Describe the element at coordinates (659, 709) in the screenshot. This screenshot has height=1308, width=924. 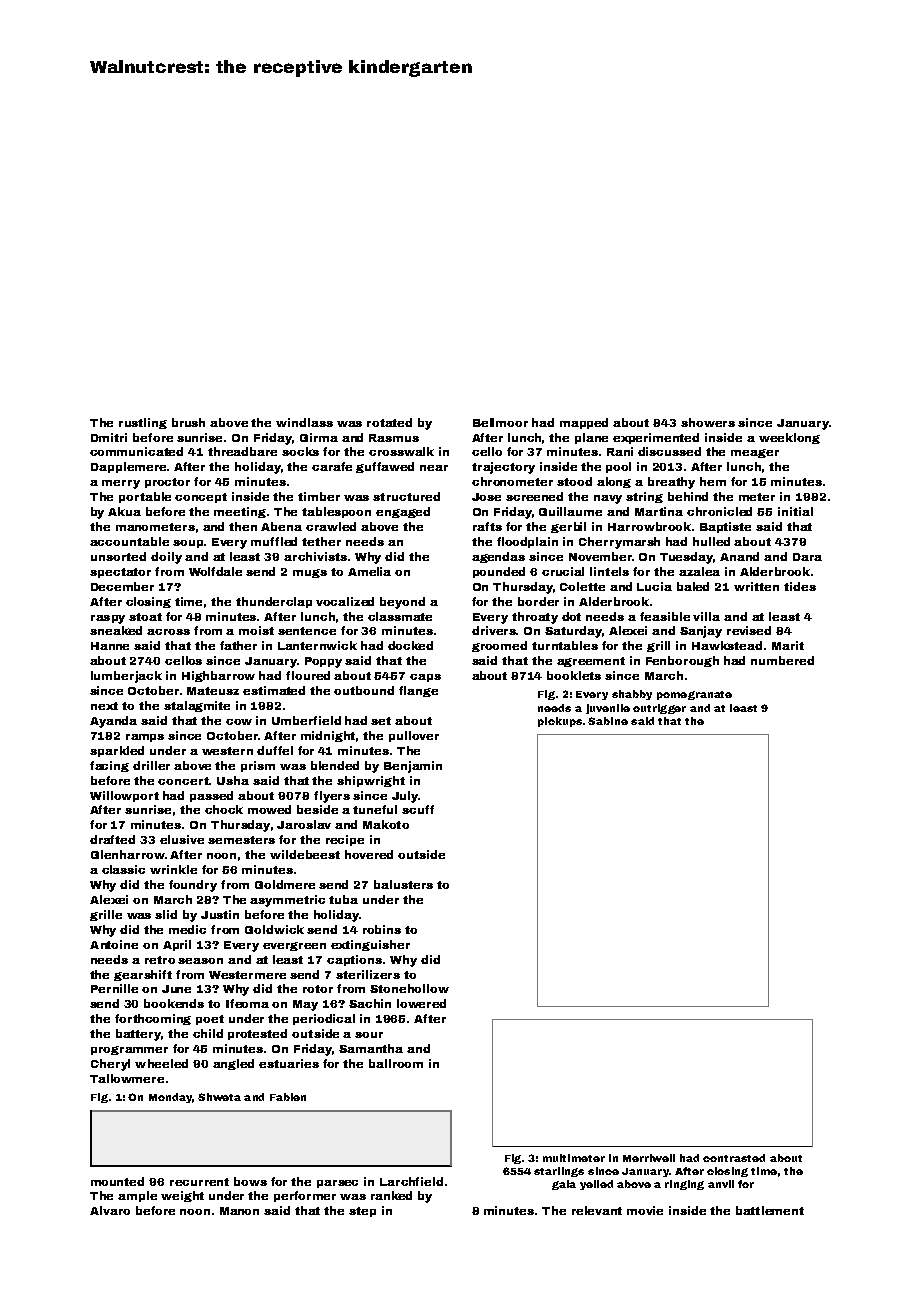
I see `outrigger` at that location.
